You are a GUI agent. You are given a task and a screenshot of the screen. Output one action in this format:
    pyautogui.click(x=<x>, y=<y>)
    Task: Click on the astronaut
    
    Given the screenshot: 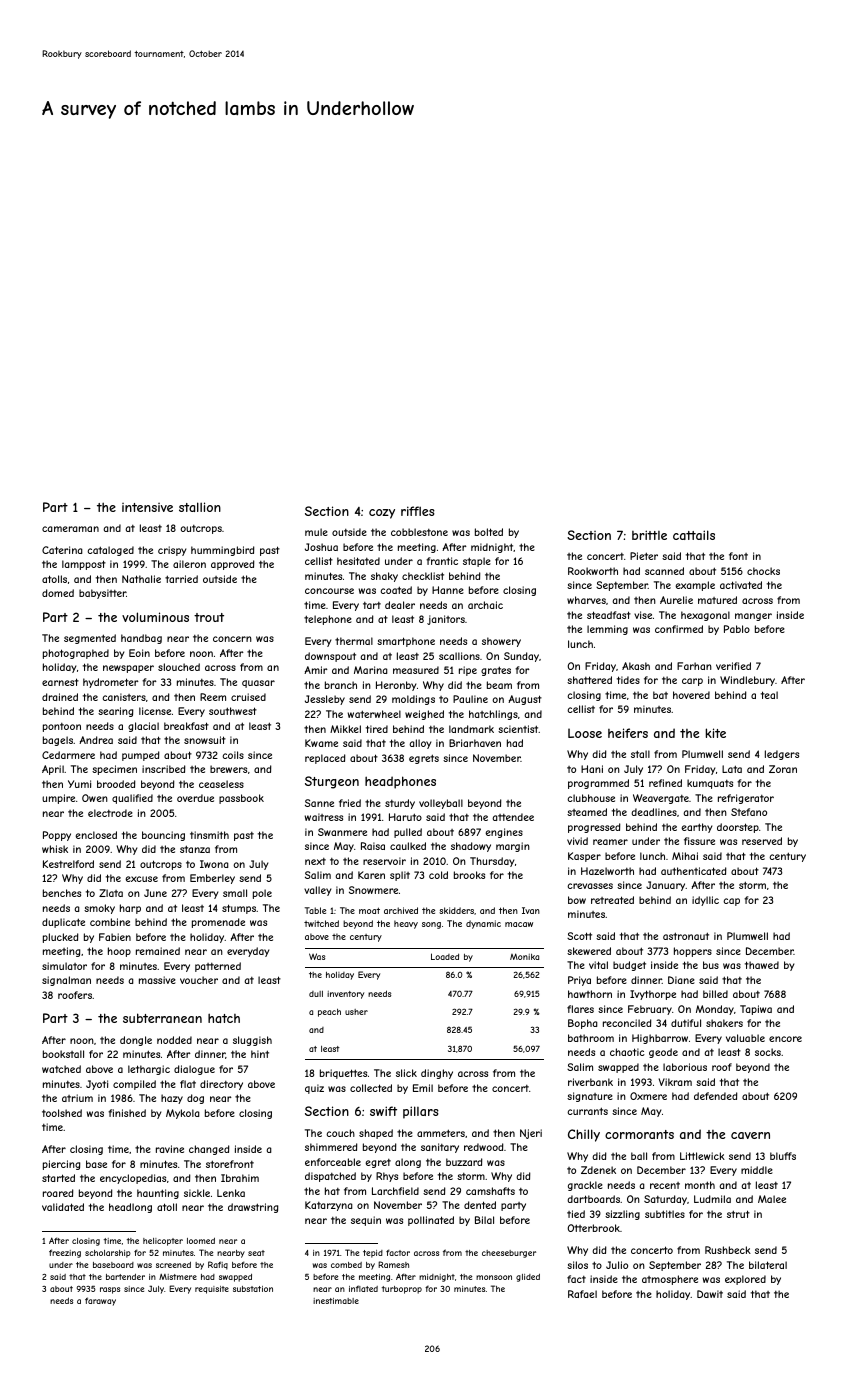 What is the action you would take?
    pyautogui.click(x=686, y=936)
